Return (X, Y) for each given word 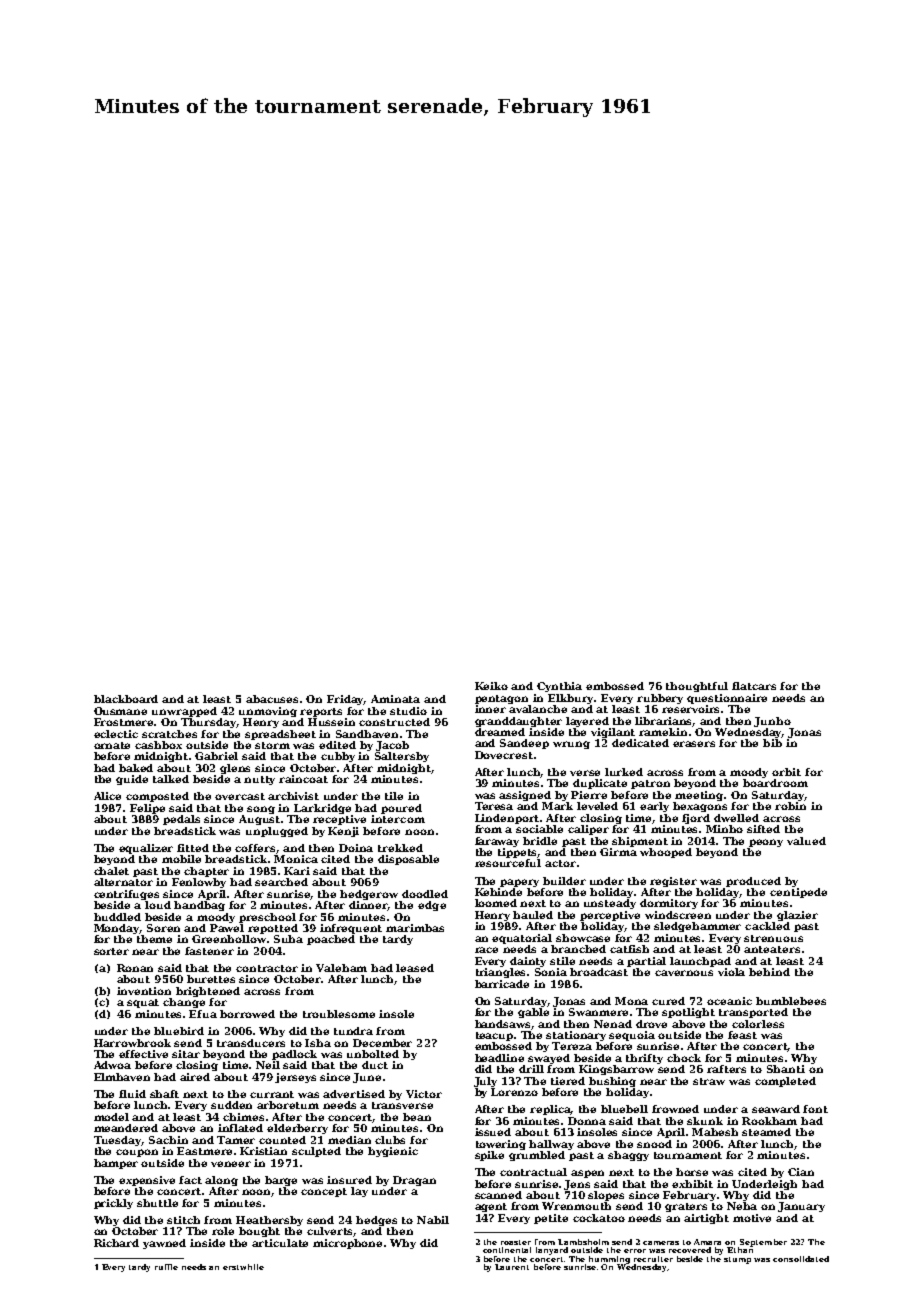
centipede (798, 893)
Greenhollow (229, 939)
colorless (758, 1024)
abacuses (272, 699)
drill (531, 1069)
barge (281, 1181)
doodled (425, 894)
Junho (772, 722)
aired (195, 1077)
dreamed (500, 732)
